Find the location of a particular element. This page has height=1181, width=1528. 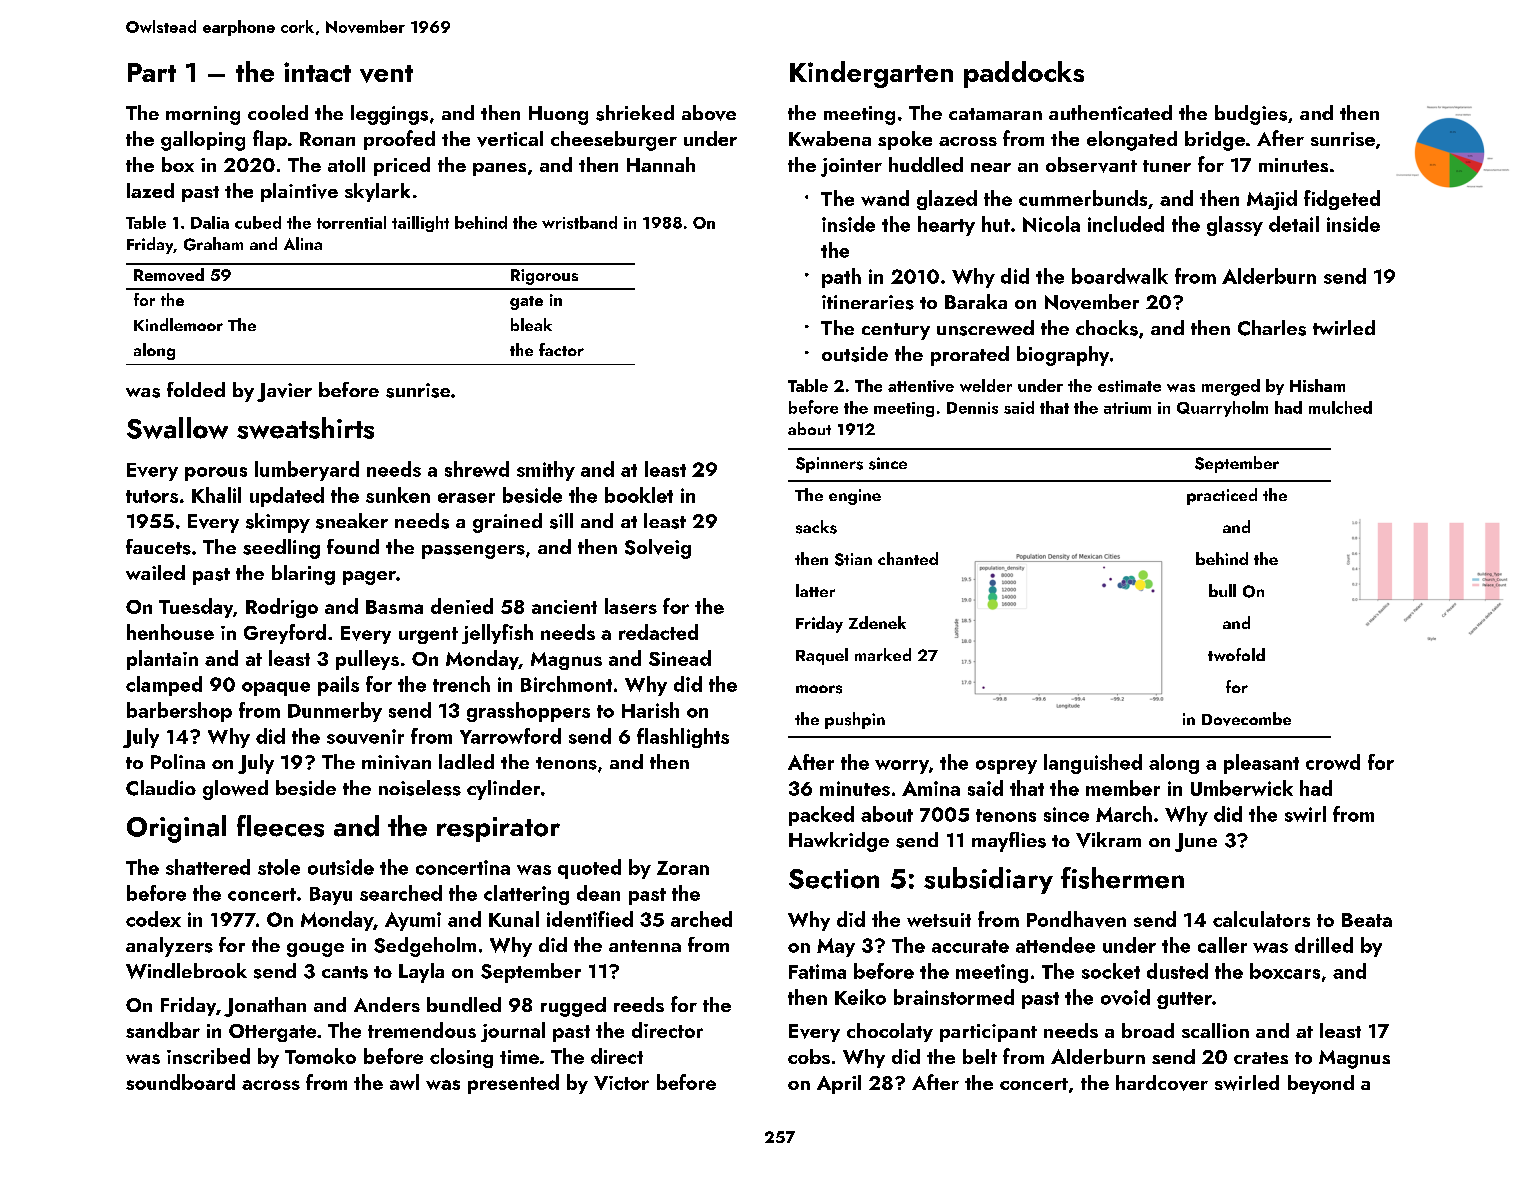

crates is located at coordinates (1261, 1058).
